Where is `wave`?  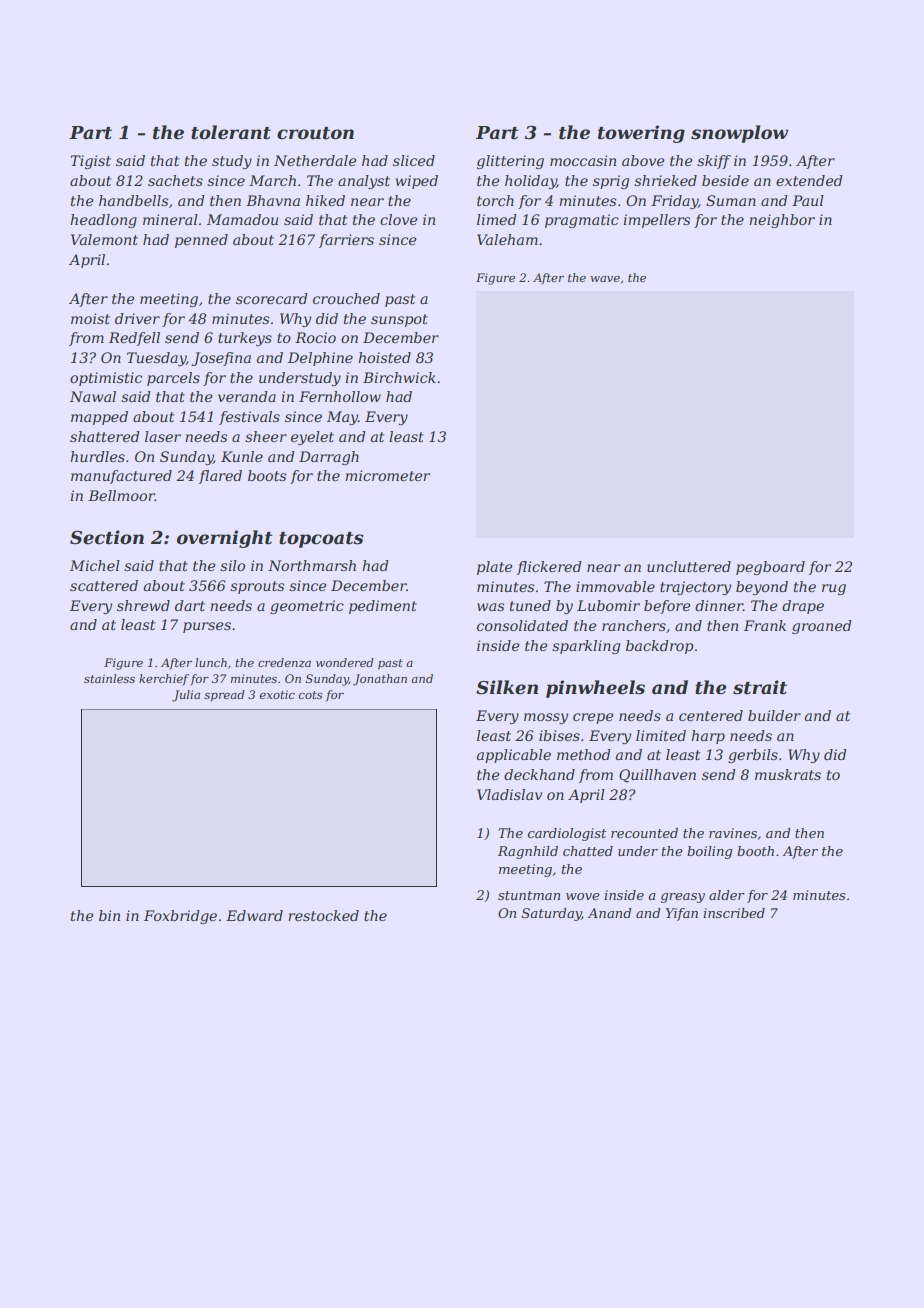 wave is located at coordinates (605, 279).
